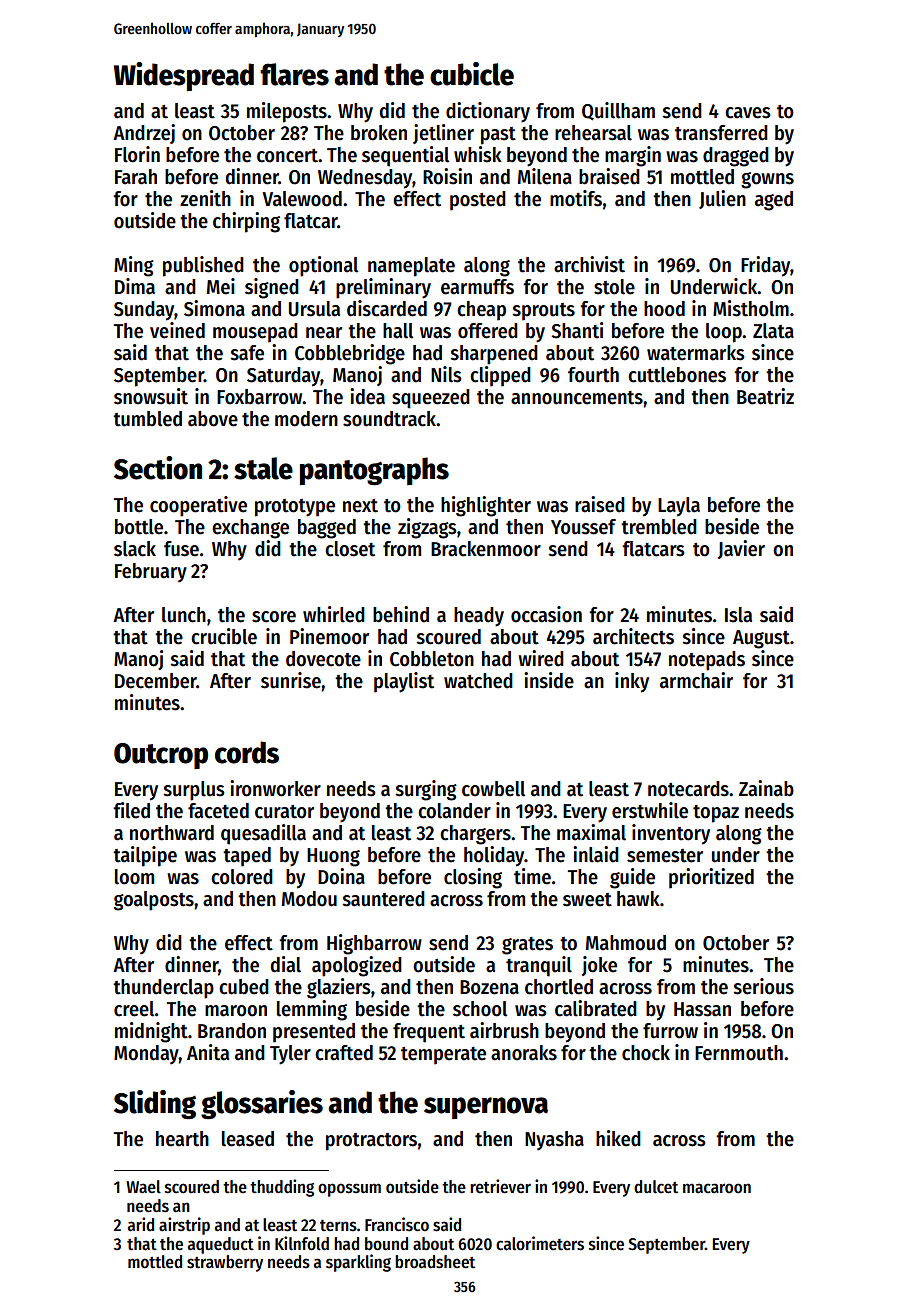  What do you see at coordinates (540, 1243) in the screenshot?
I see `calorimeters` at bounding box center [540, 1243].
